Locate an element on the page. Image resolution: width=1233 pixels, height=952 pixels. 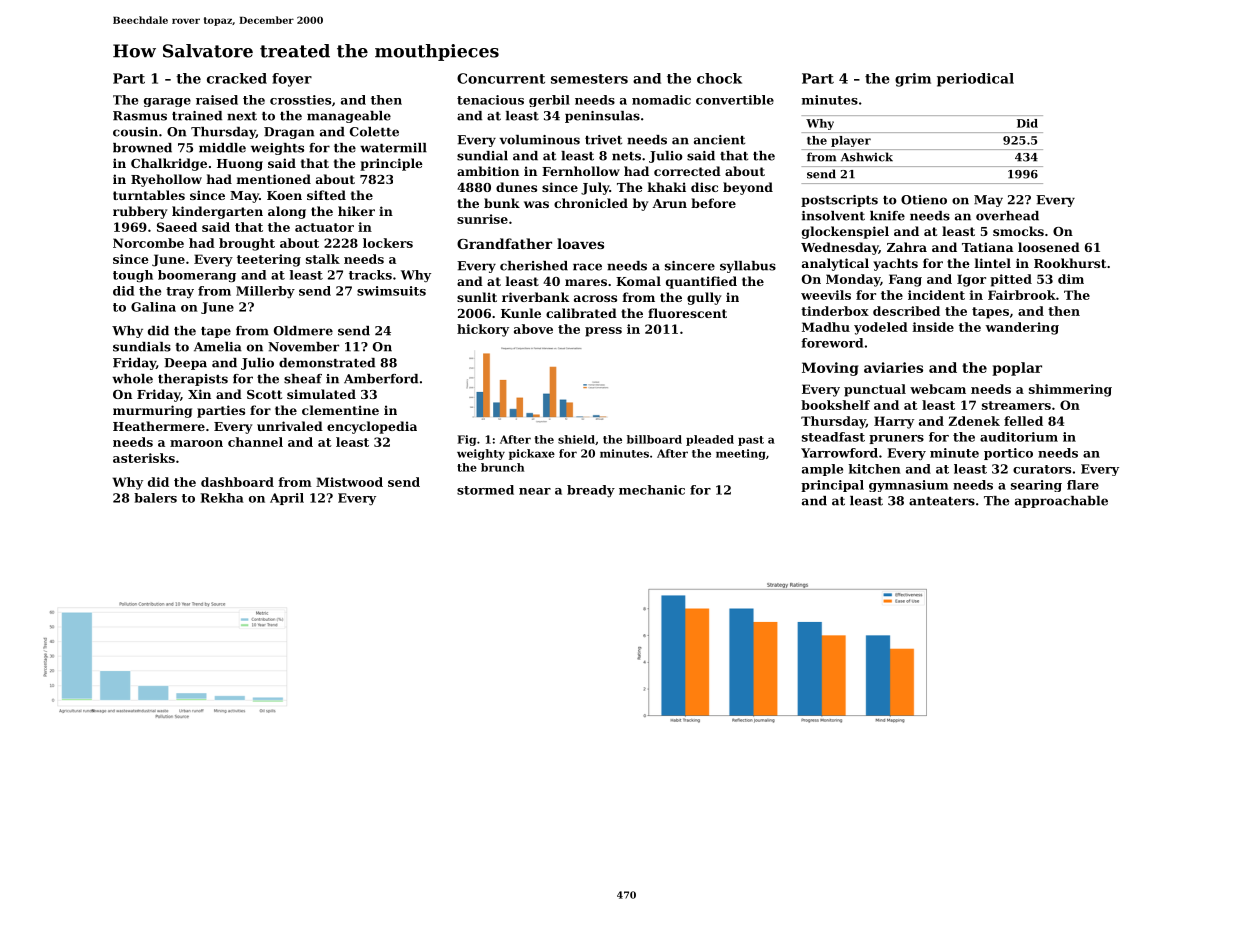
Heathermere is located at coordinates (159, 426).
